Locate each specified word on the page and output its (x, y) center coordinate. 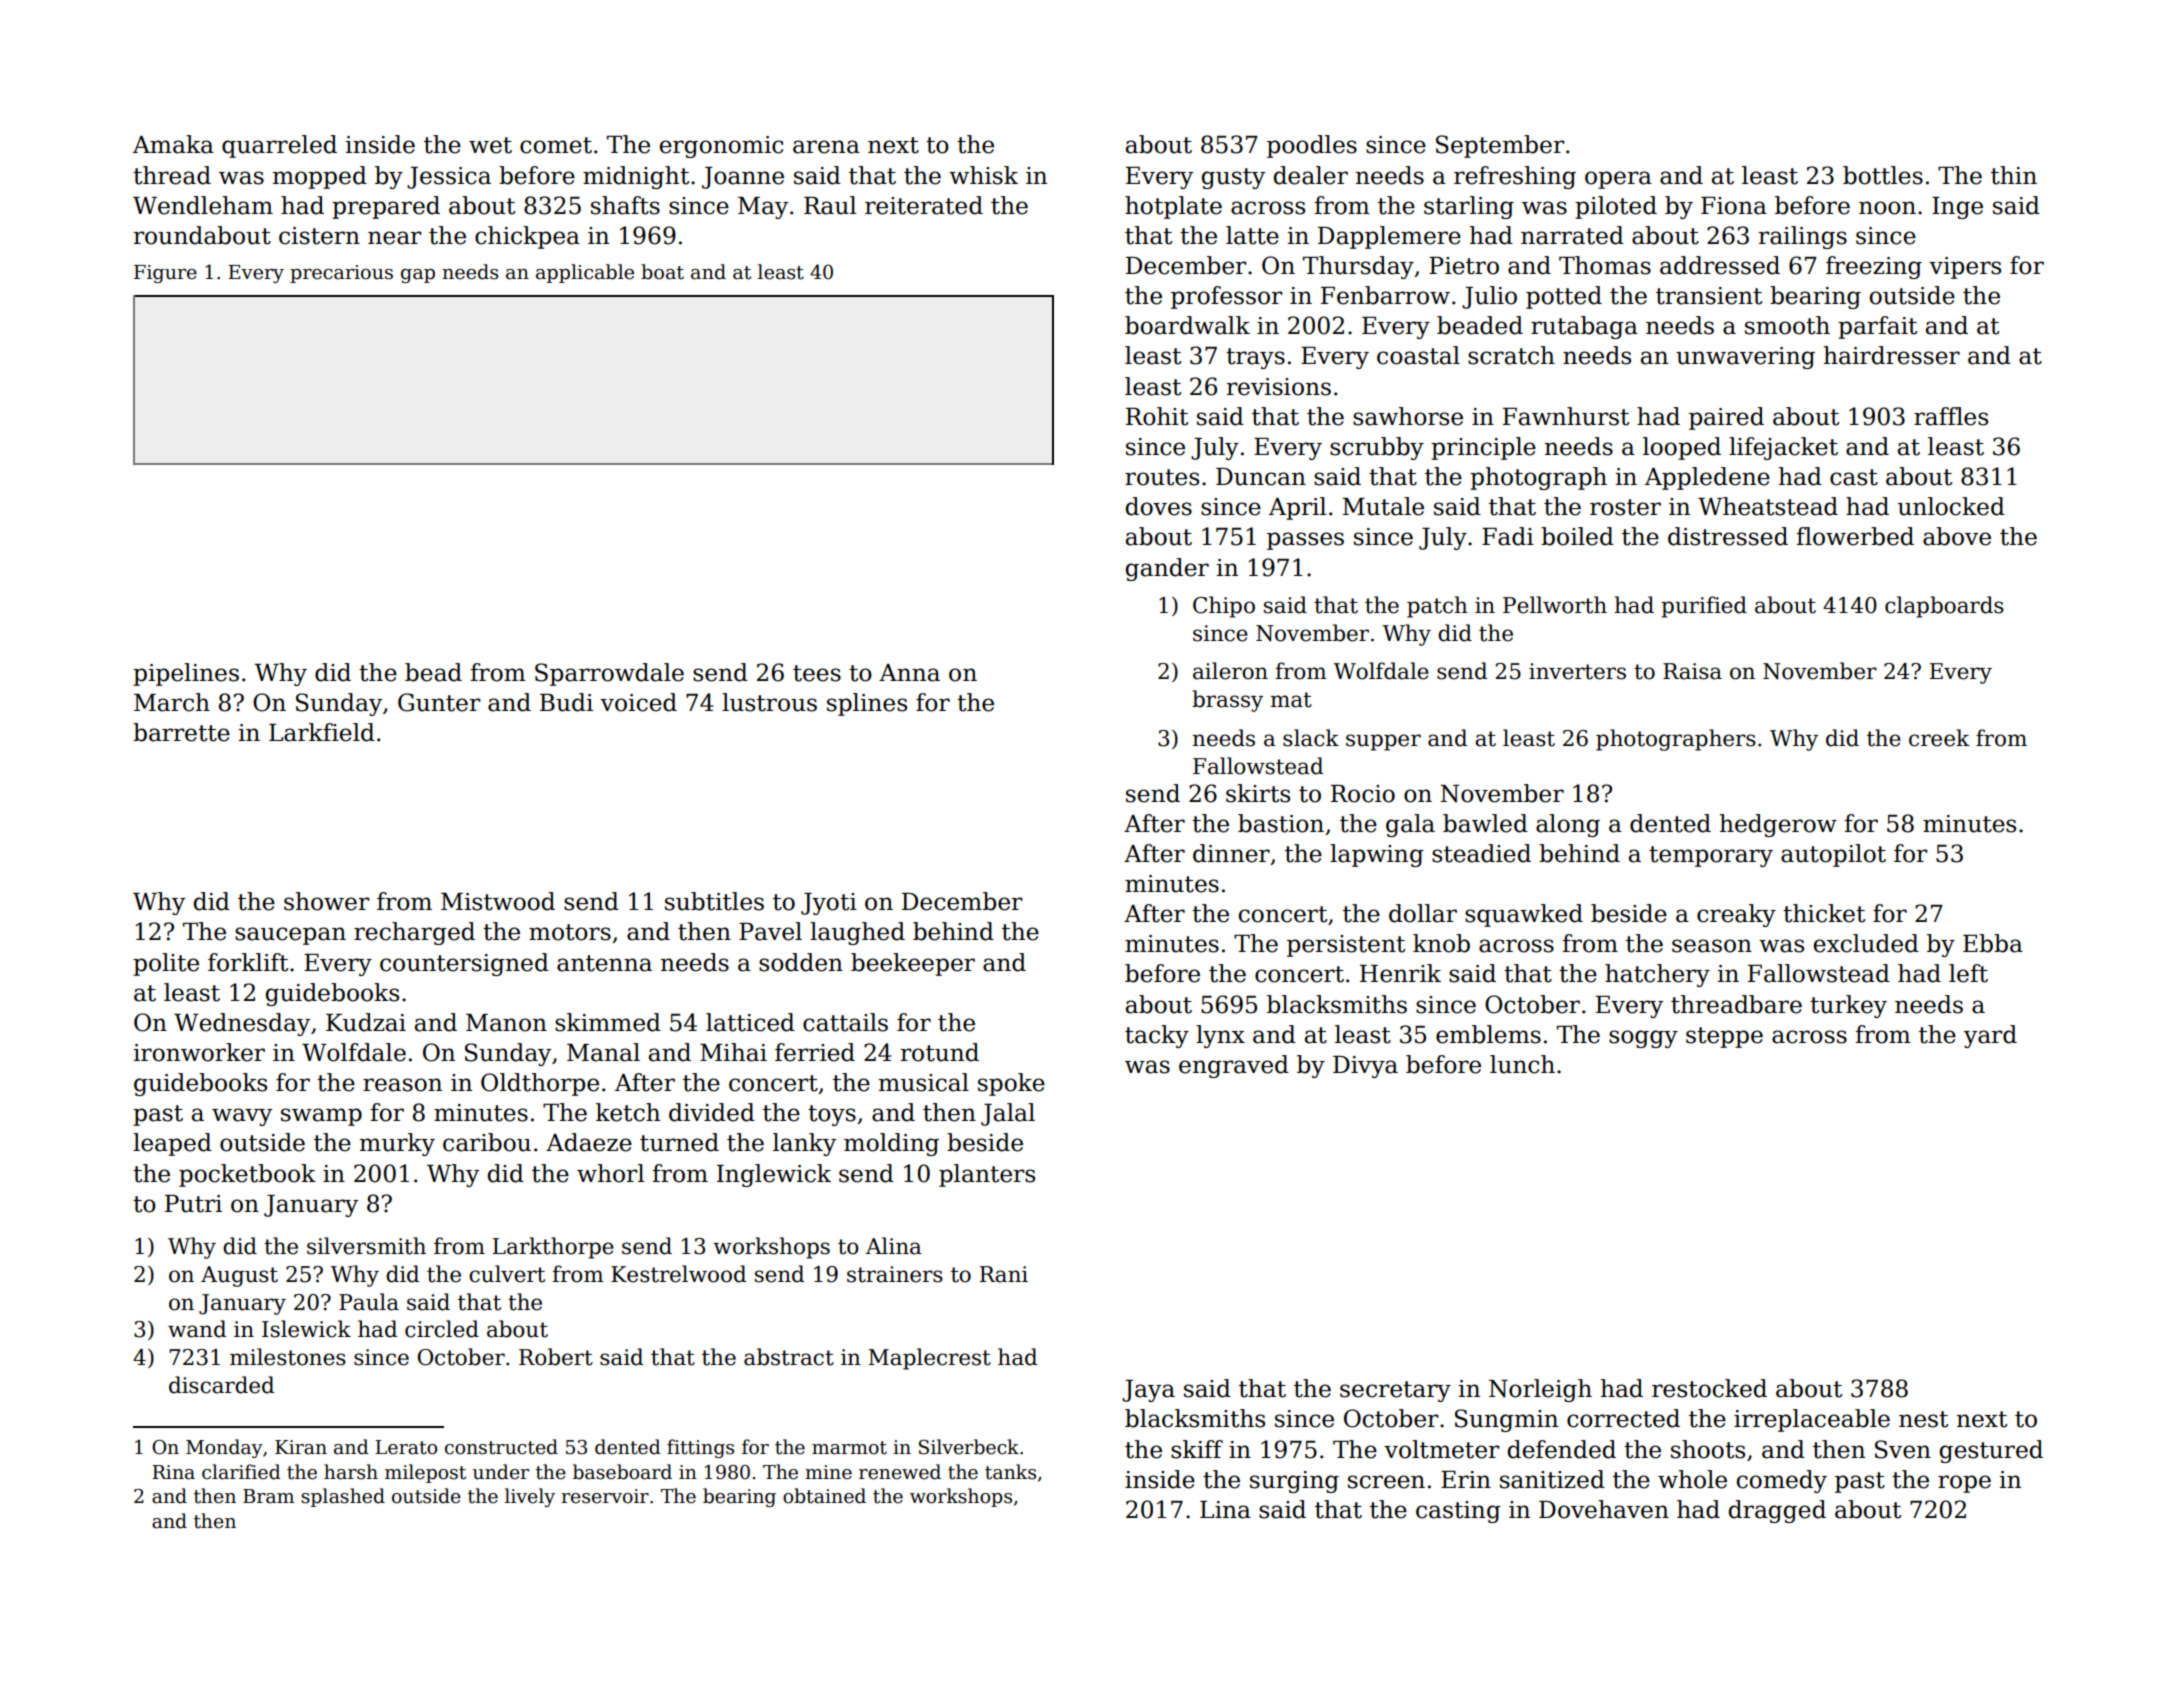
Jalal (1008, 1114)
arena (826, 147)
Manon (506, 1023)
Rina (173, 1472)
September (1500, 146)
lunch (1522, 1064)
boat (662, 272)
